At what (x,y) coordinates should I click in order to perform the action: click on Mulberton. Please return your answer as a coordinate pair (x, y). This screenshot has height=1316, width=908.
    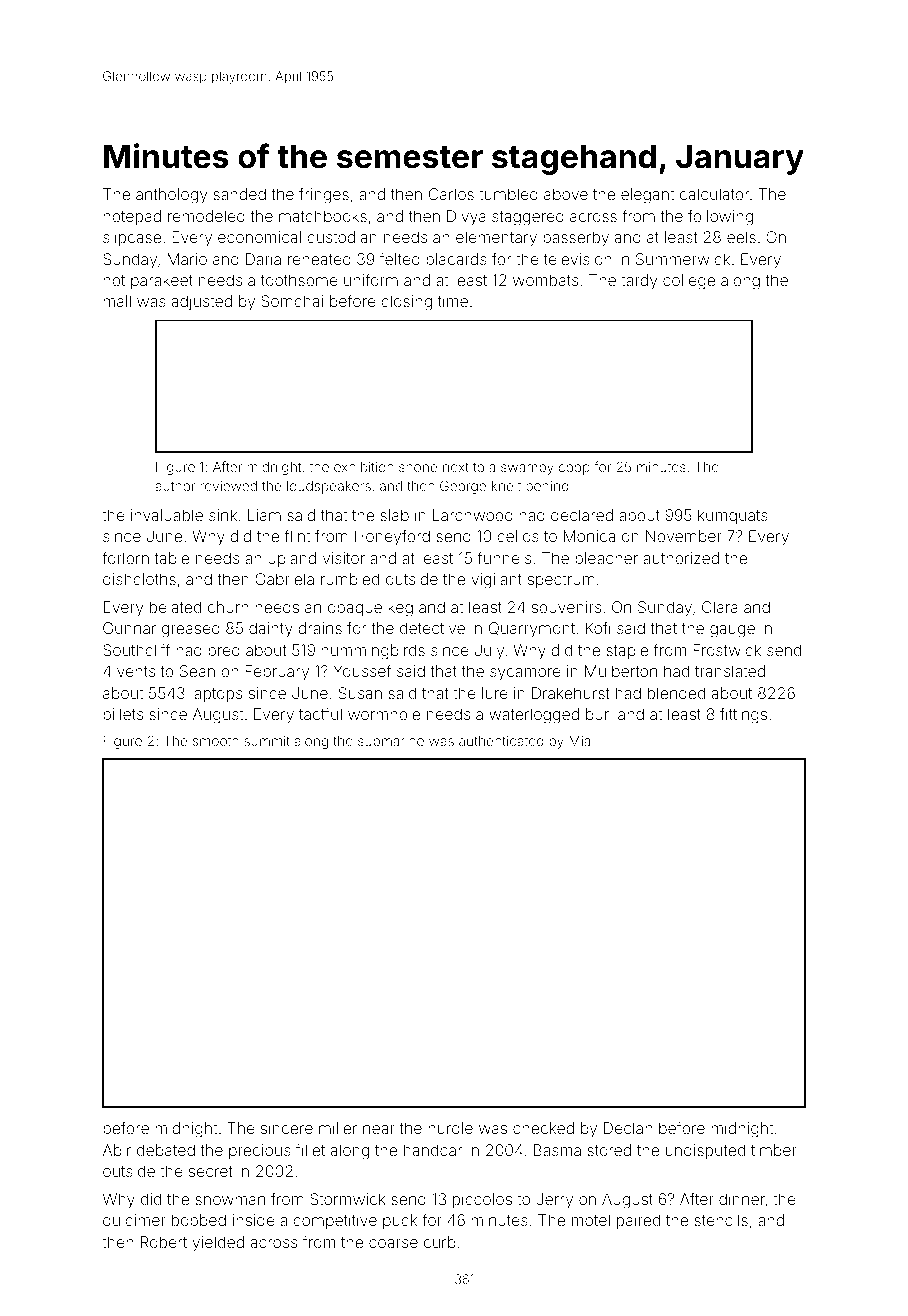
    Looking at the image, I should click on (621, 671).
